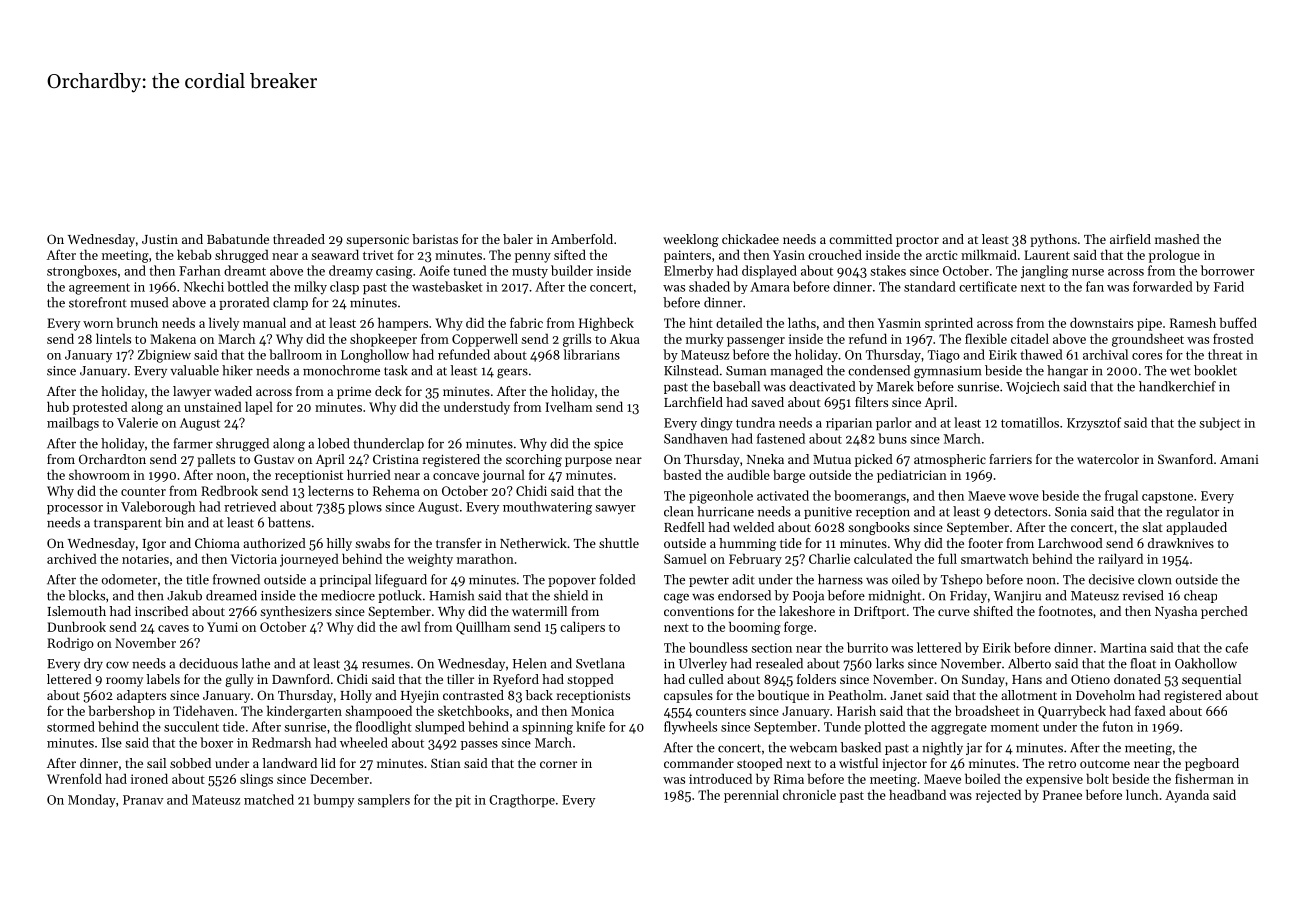  I want to click on waded, so click(233, 391).
